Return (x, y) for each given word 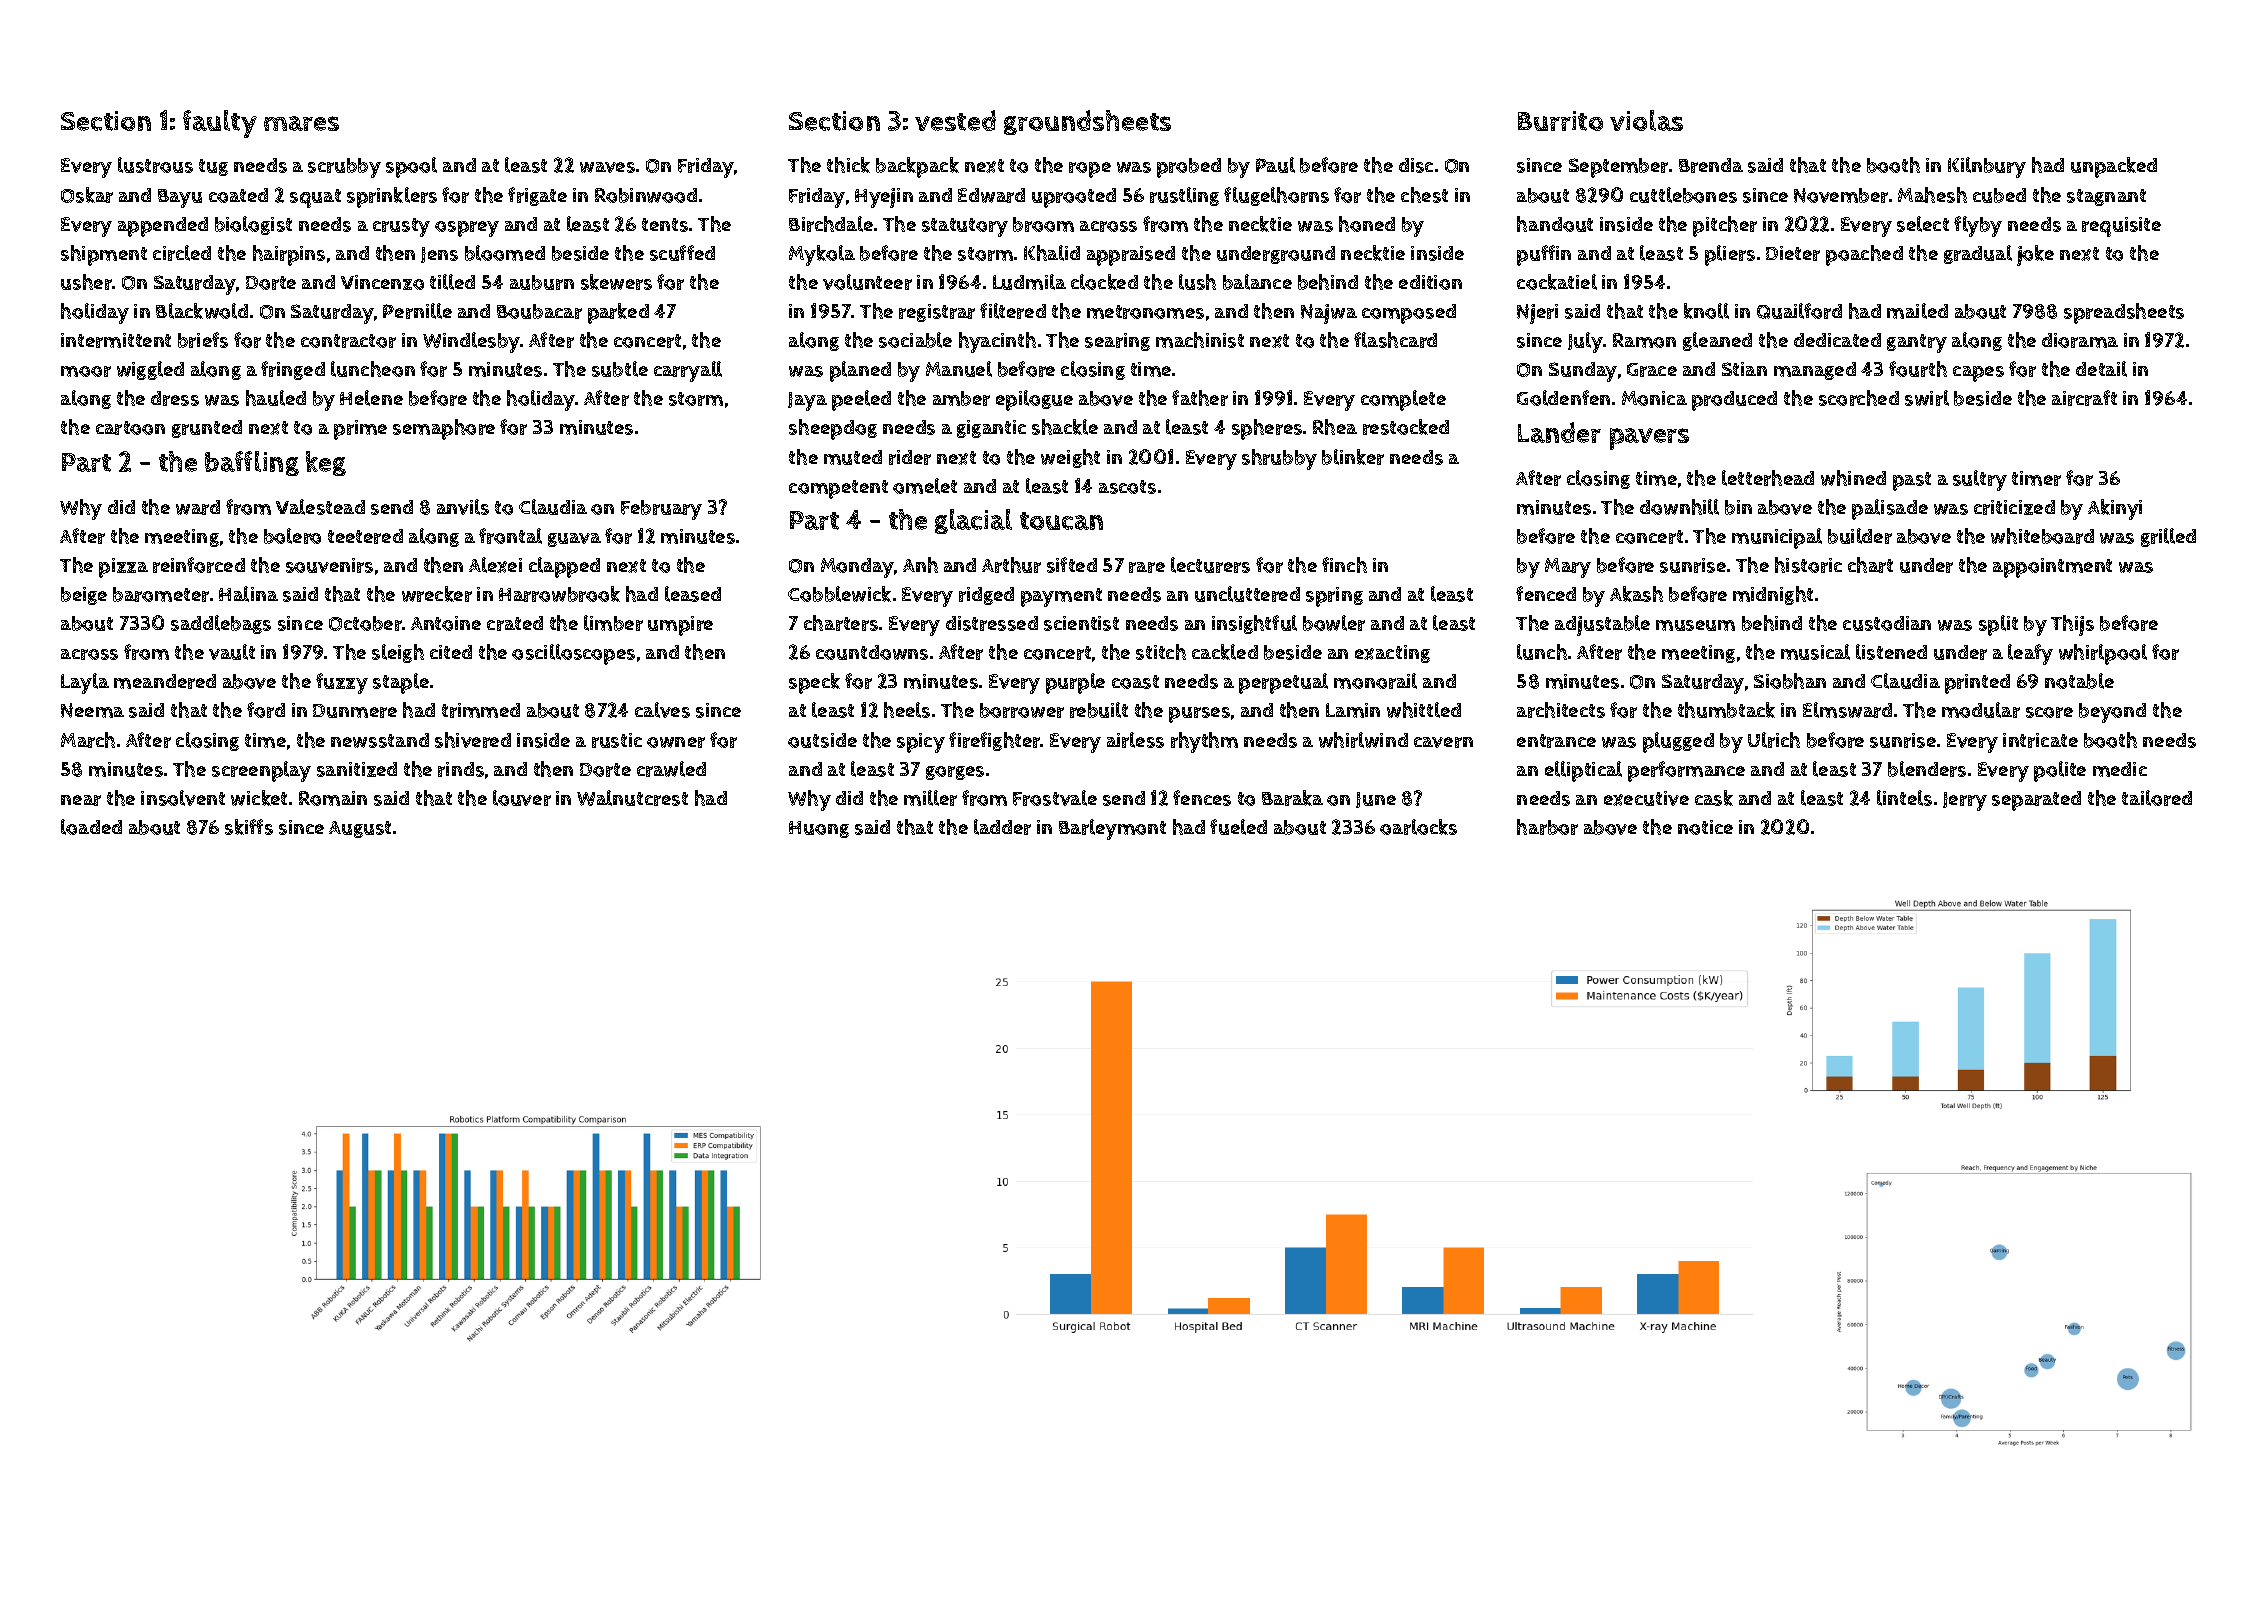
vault (232, 652)
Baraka (1292, 798)
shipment (104, 255)
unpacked (2114, 167)
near (81, 800)
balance (1257, 282)
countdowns (872, 652)
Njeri (1537, 314)
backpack (917, 167)
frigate (537, 196)
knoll (1706, 311)
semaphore (444, 429)
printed (1977, 684)
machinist (1200, 340)
